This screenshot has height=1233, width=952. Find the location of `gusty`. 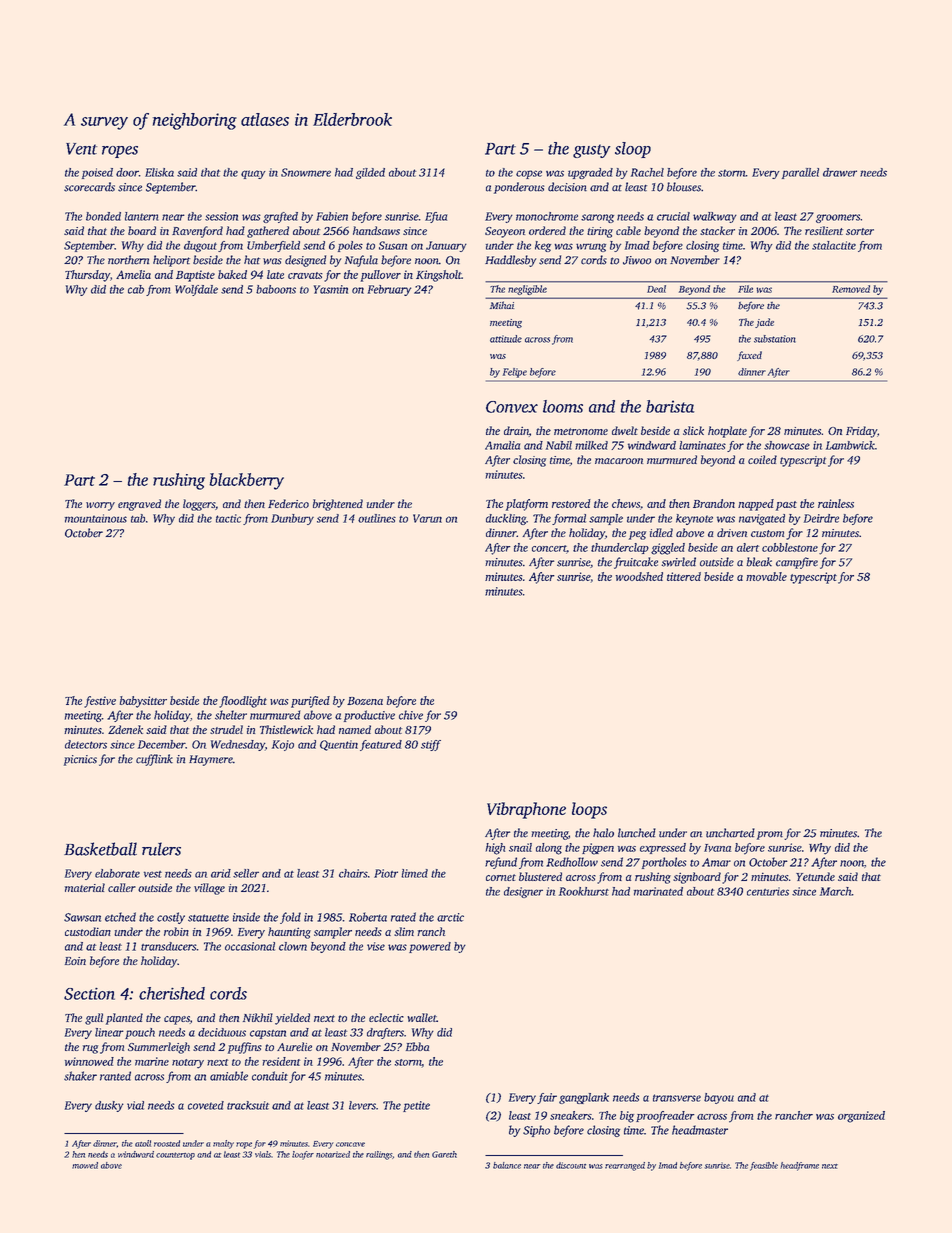

gusty is located at coordinates (591, 151).
